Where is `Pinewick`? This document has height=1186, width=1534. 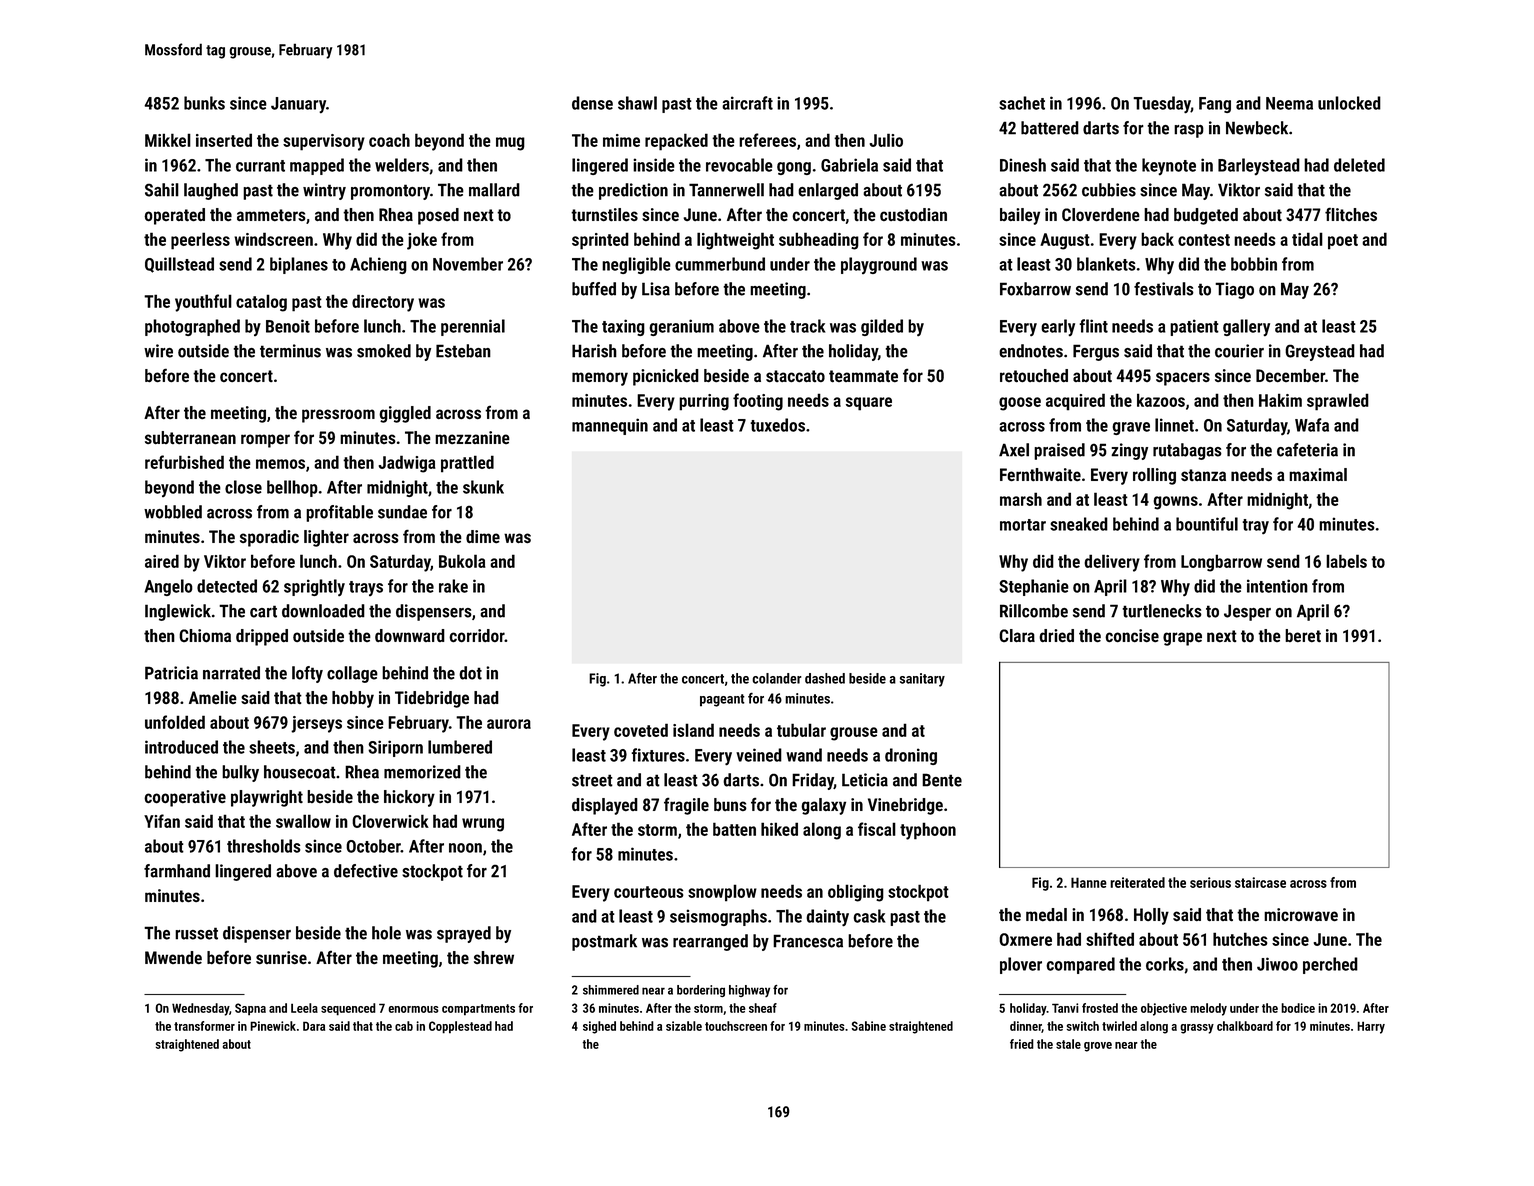
Pinewick is located at coordinates (273, 1026).
